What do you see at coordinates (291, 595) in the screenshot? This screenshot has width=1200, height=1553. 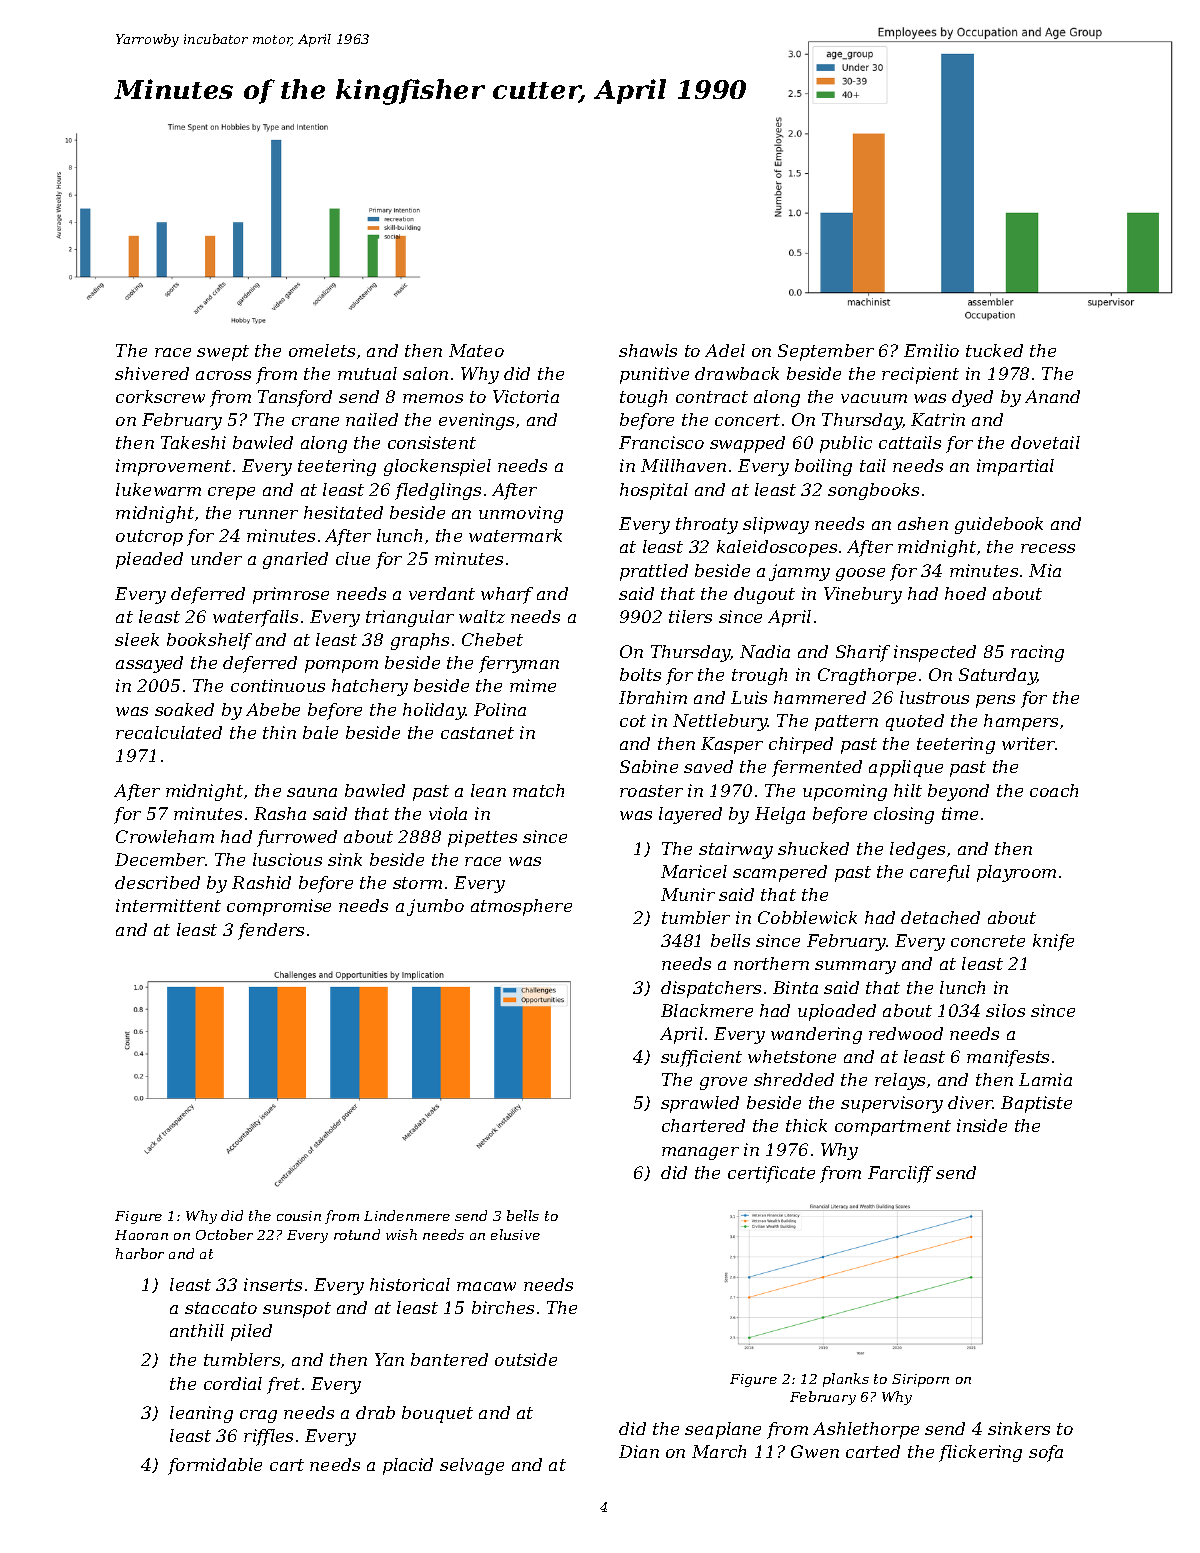 I see `primrose` at bounding box center [291, 595].
